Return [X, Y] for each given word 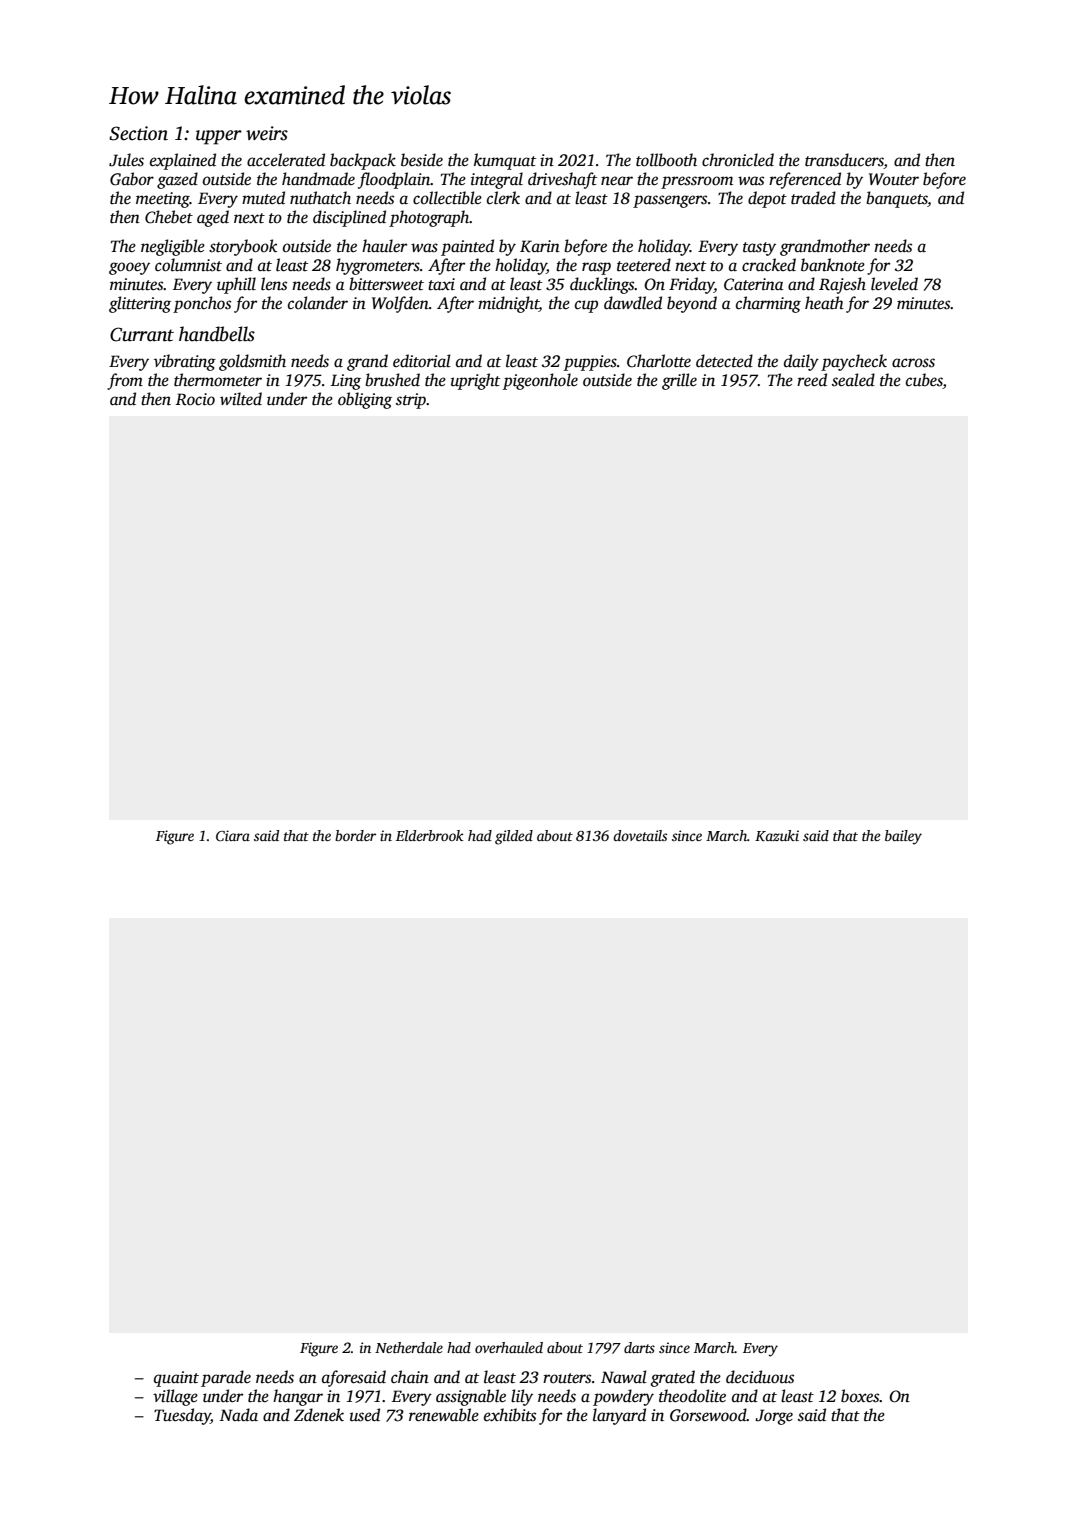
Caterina [753, 284]
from [125, 381]
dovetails [640, 835]
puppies [590, 363]
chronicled [738, 160]
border [355, 835]
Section [138, 133]
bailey [903, 837]
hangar [298, 1397]
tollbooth [666, 160]
